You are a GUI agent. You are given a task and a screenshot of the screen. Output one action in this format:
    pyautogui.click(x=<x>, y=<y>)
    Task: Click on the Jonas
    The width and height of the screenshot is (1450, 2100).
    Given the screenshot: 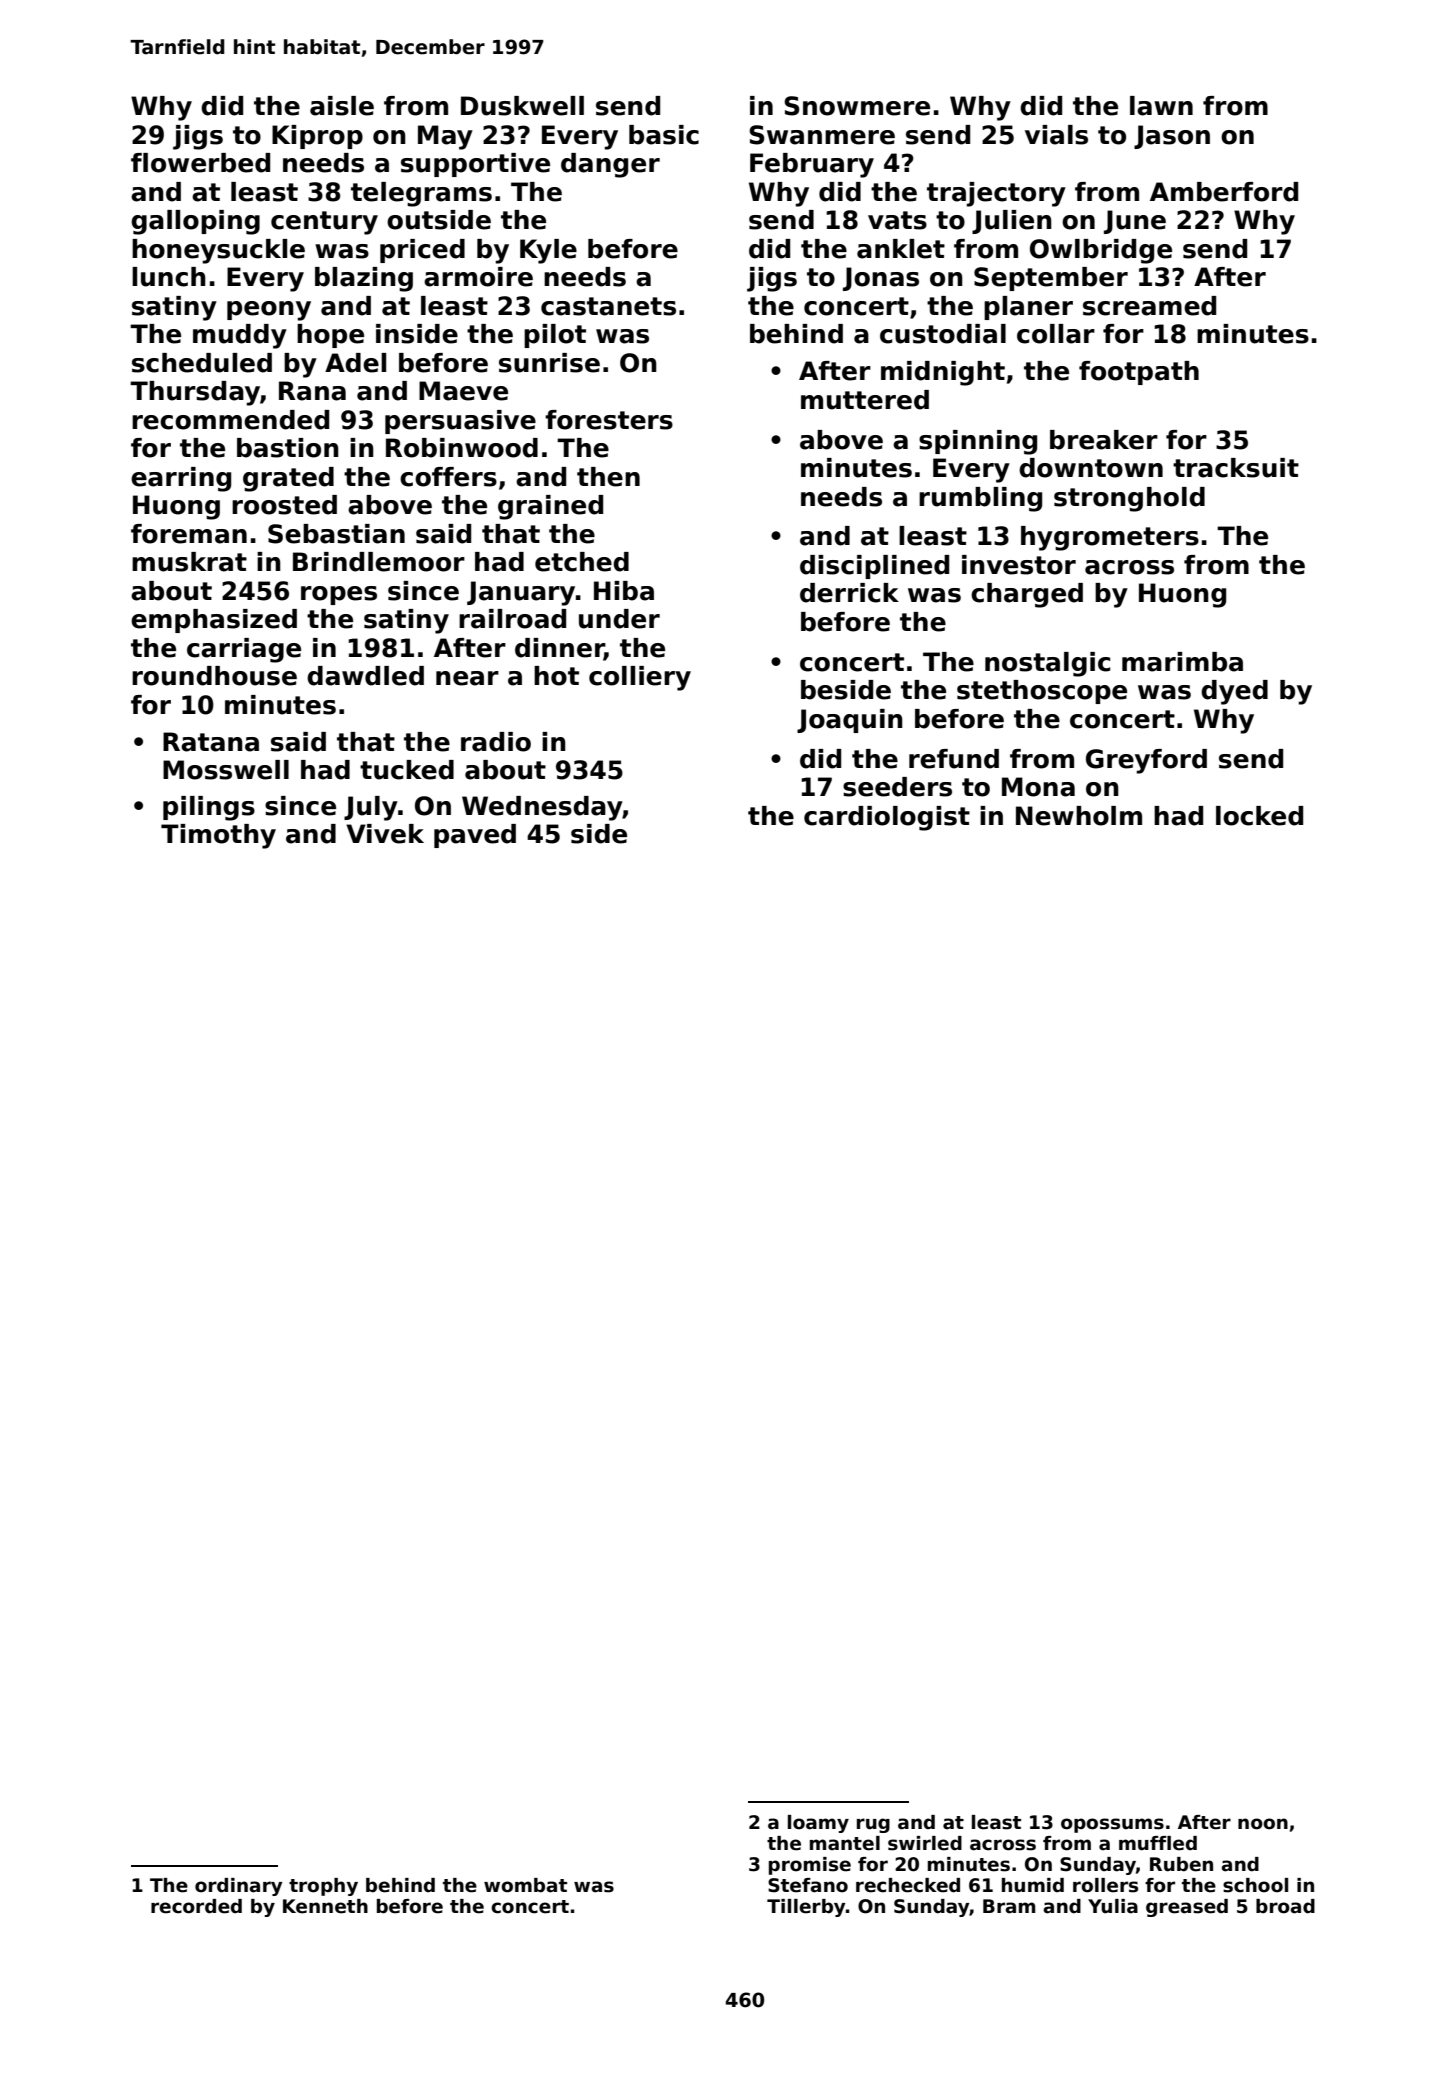 What is the action you would take?
    pyautogui.click(x=881, y=279)
